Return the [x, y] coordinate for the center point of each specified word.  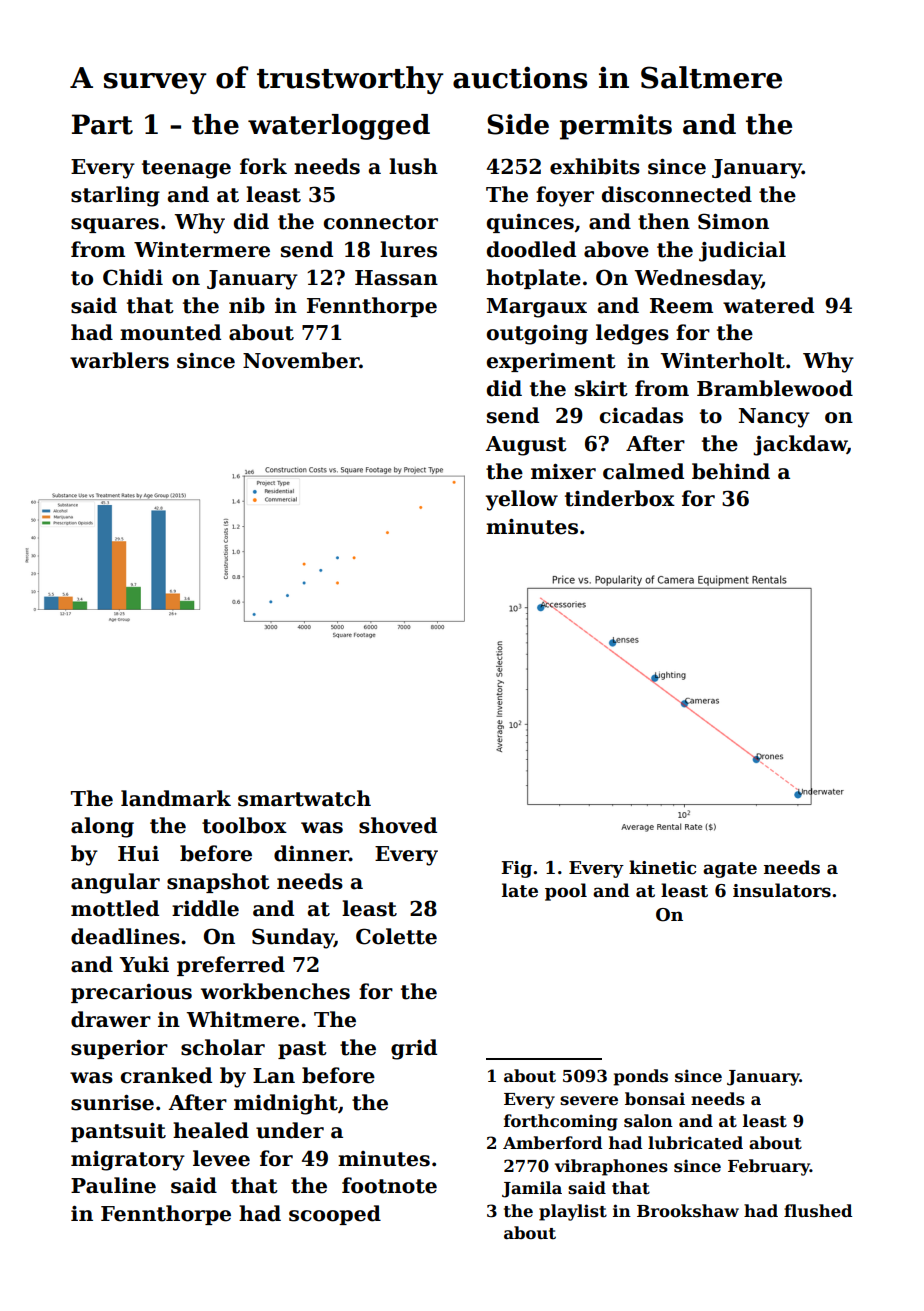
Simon [733, 221]
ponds [641, 1077]
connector [381, 222]
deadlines [125, 936]
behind [731, 471]
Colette [396, 936]
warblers [119, 360]
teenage [186, 169]
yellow [521, 500]
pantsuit [118, 1132]
